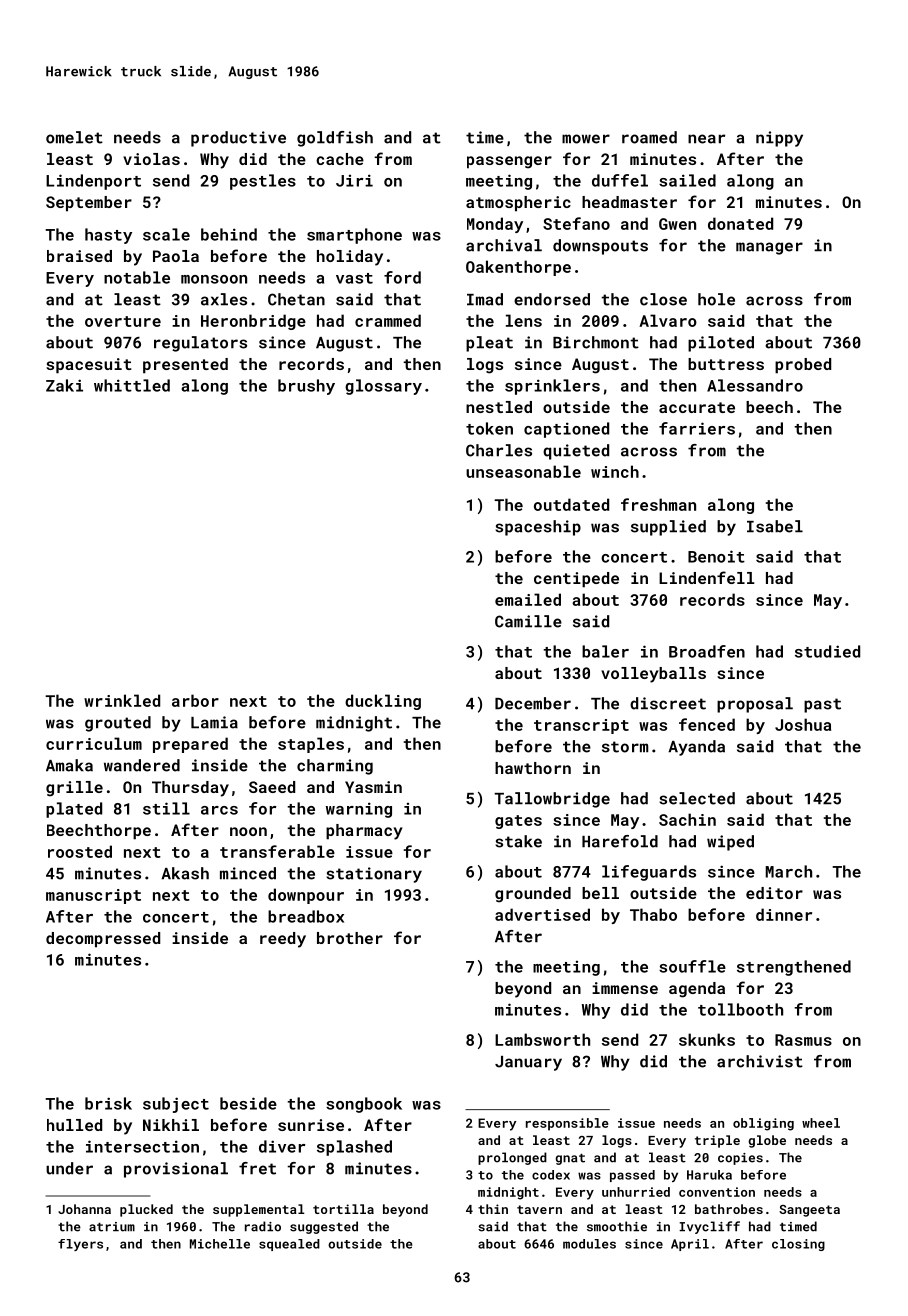 The image size is (908, 1316). What do you see at coordinates (132, 385) in the screenshot?
I see `whittled` at bounding box center [132, 385].
